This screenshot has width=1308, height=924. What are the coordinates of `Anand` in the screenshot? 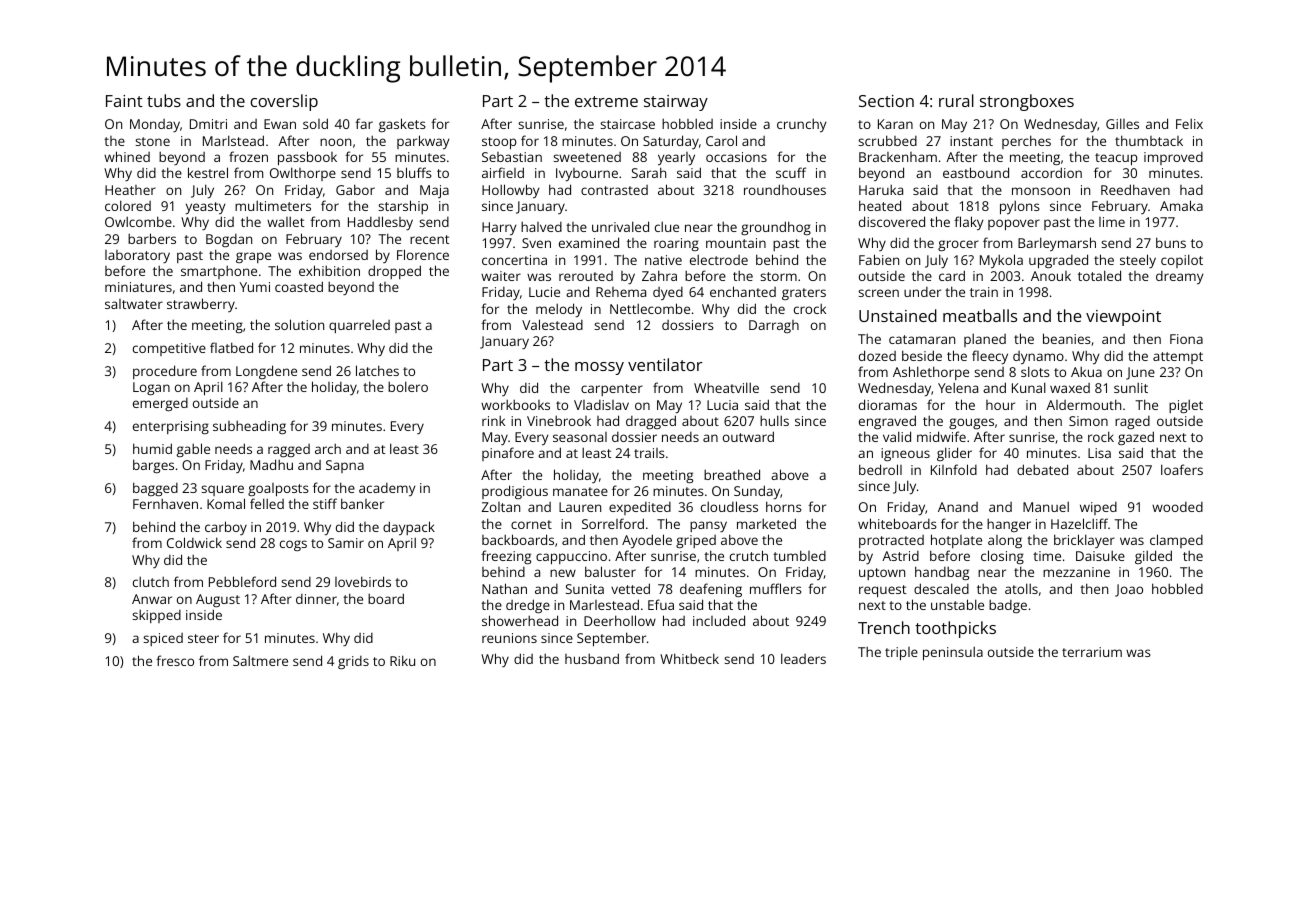 It's located at (958, 507).
